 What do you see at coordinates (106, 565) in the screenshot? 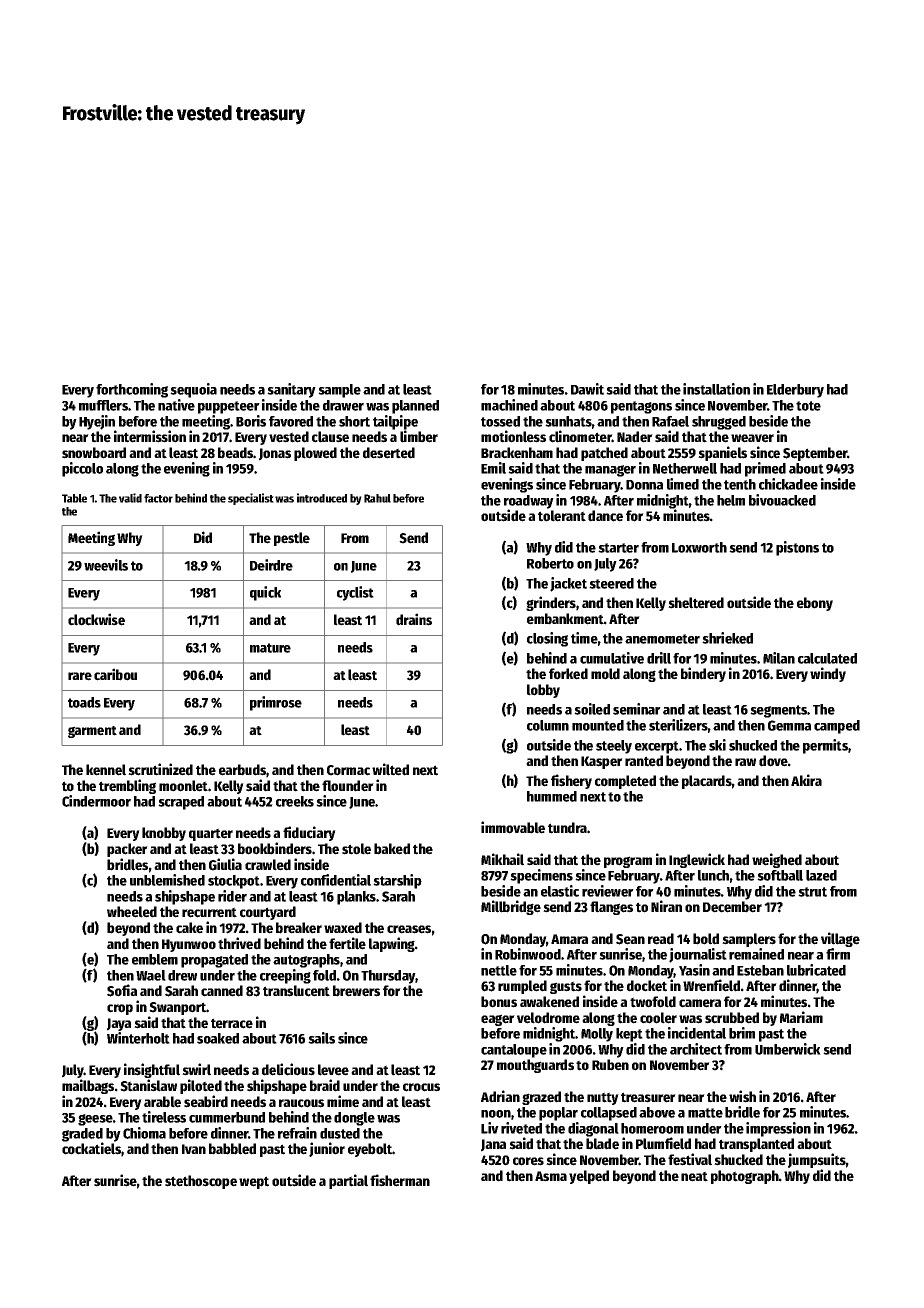
I see `weevils` at bounding box center [106, 565].
